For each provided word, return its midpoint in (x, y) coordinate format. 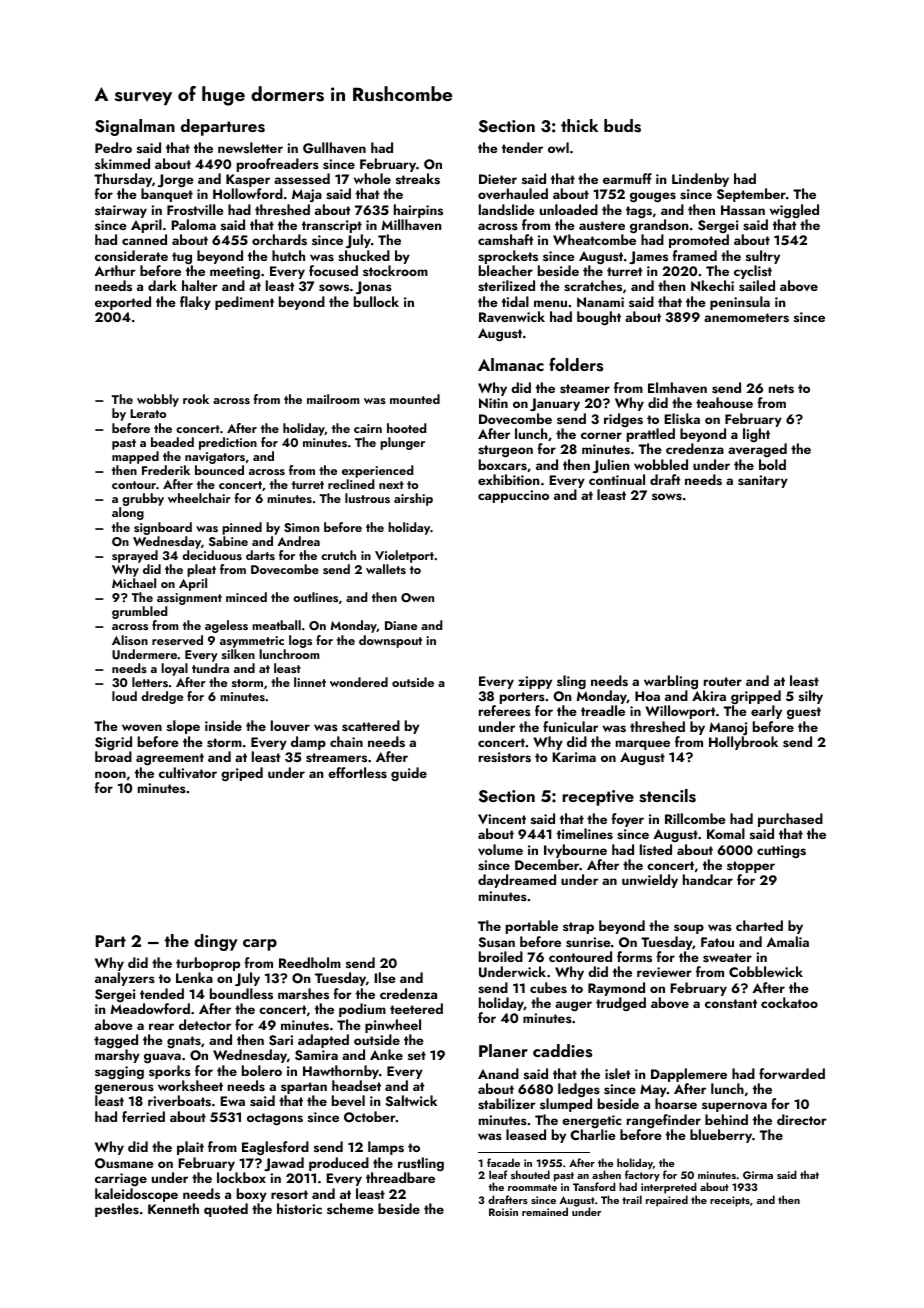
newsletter (250, 147)
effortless (357, 773)
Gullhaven (334, 148)
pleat (201, 570)
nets (781, 389)
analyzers (125, 979)
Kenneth (173, 1208)
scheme (350, 1208)
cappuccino (513, 496)
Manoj (728, 728)
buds (622, 126)
